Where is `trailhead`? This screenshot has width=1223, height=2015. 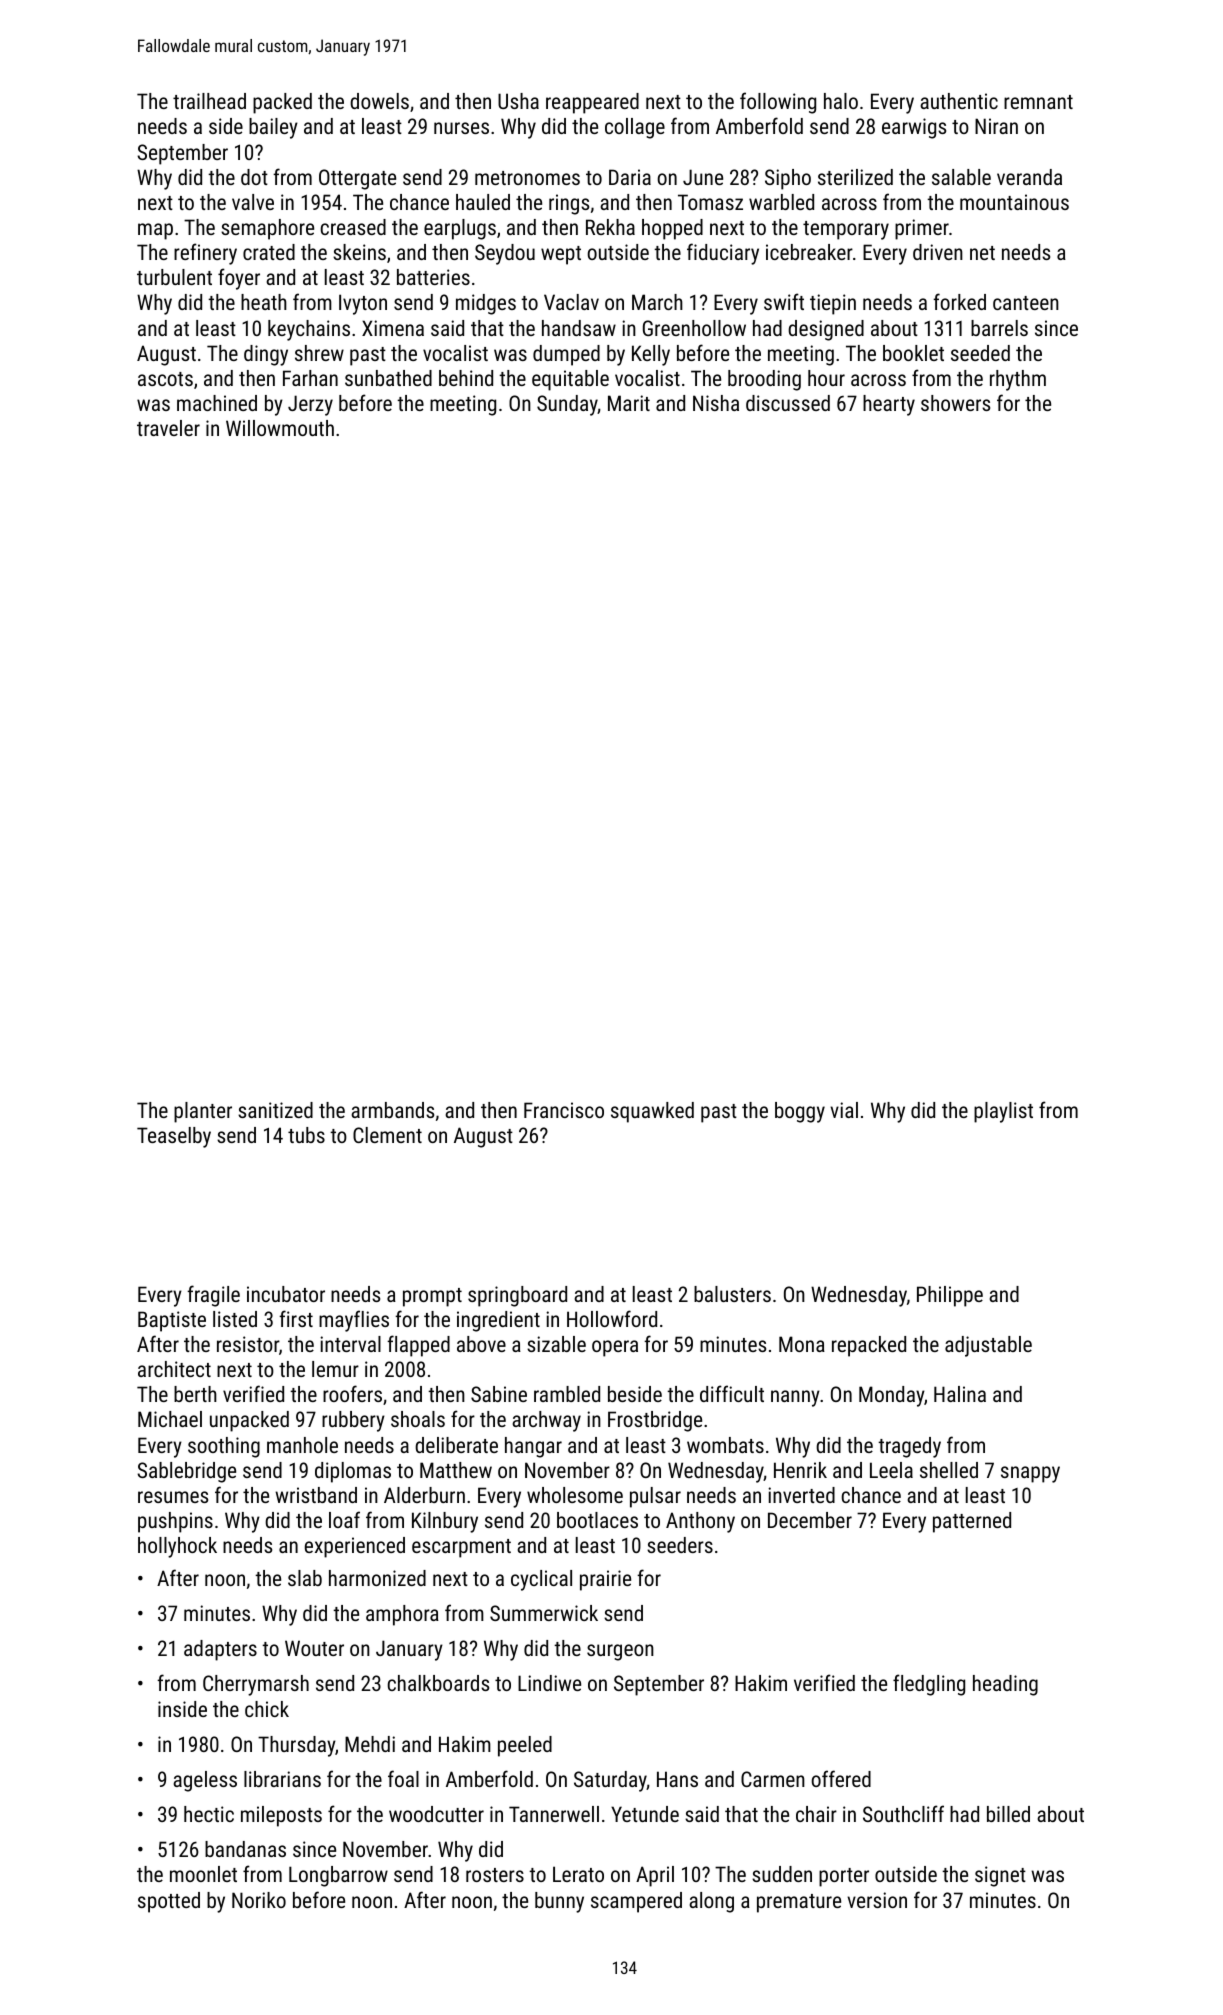
trailhead is located at coordinates (209, 101).
